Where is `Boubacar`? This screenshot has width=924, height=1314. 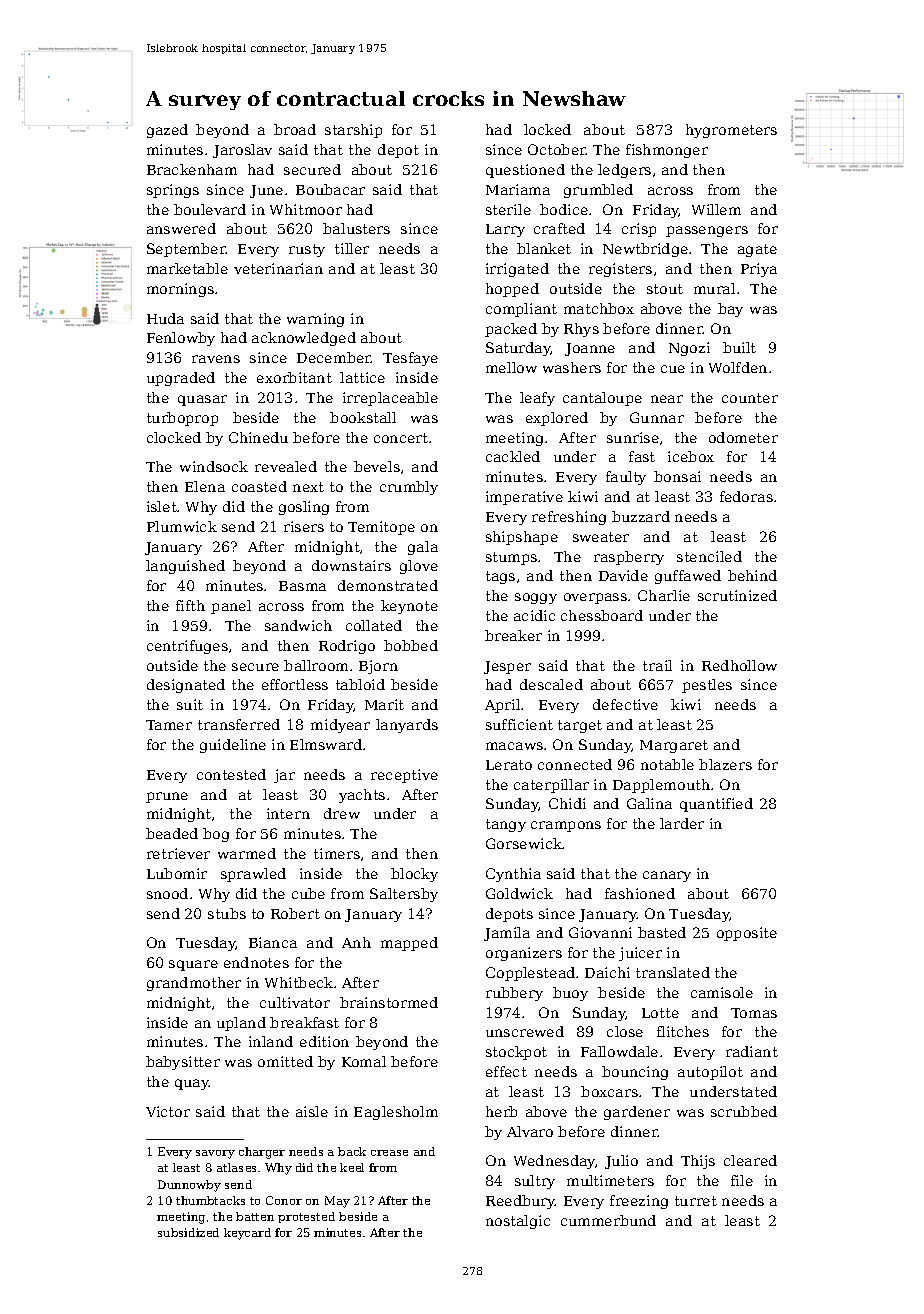
Boubacar is located at coordinates (330, 189).
